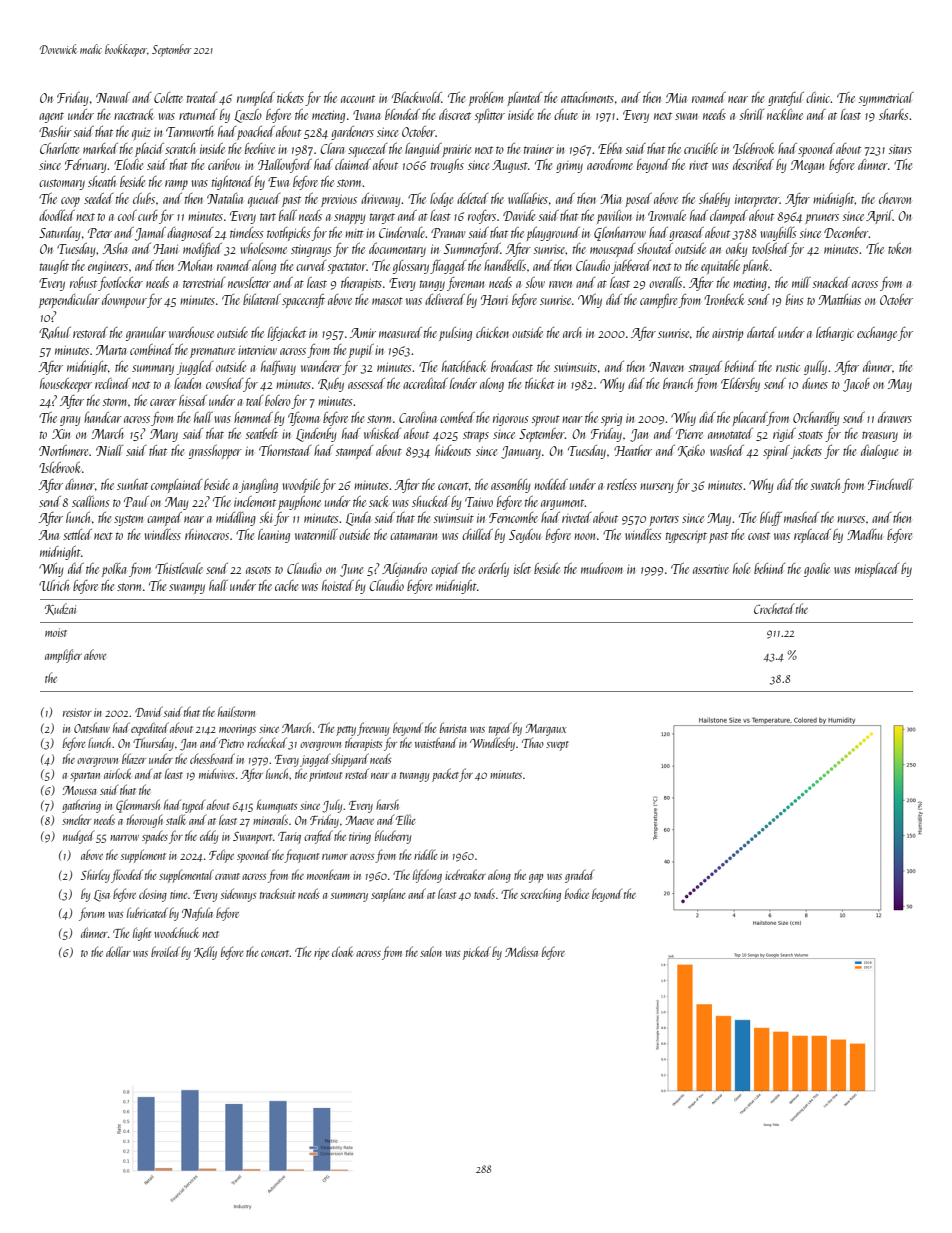 This screenshot has height=1233, width=952. I want to click on midwives, so click(217, 773).
